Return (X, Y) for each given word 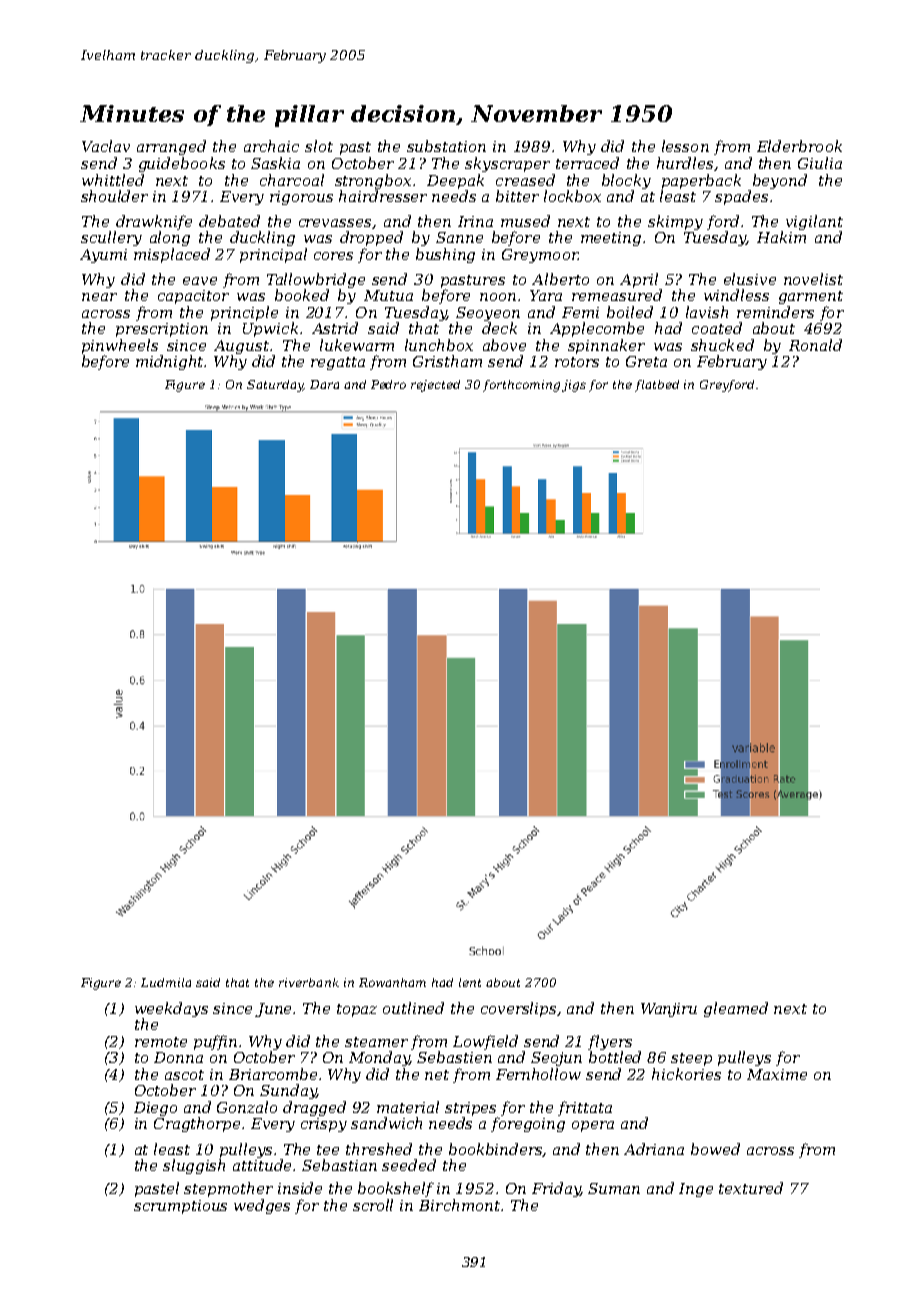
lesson (685, 146)
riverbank (309, 982)
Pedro (388, 384)
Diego (155, 1109)
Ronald (815, 345)
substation (446, 146)
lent (470, 982)
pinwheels (120, 346)
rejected (435, 386)
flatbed (657, 386)
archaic (271, 146)
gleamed (736, 1009)
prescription (162, 330)
